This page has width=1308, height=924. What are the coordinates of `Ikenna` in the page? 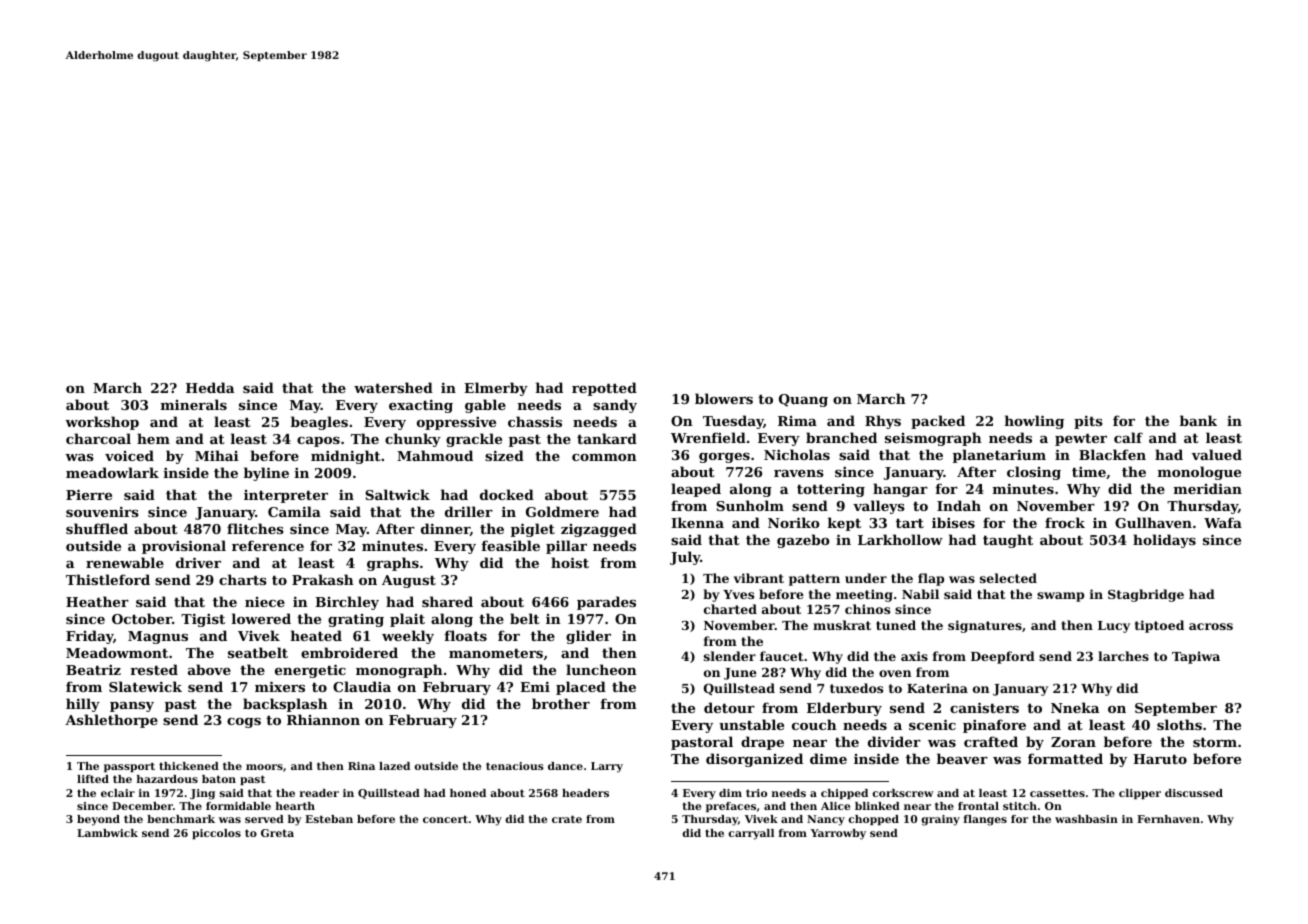 It's located at (697, 522).
